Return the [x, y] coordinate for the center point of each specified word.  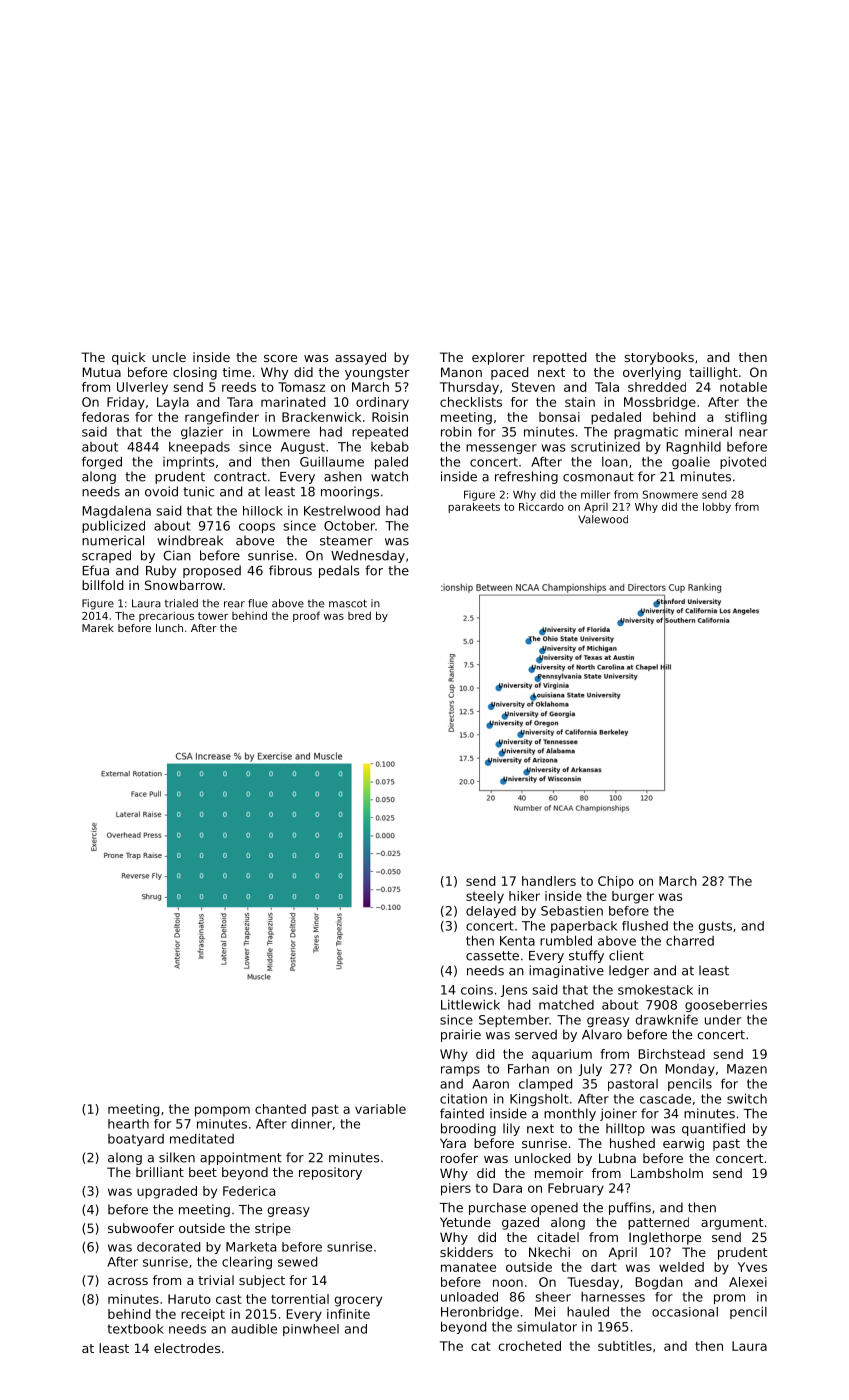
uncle [169, 357]
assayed [360, 358]
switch [747, 1098]
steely [485, 897]
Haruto [189, 1299]
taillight [713, 373]
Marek [98, 628]
